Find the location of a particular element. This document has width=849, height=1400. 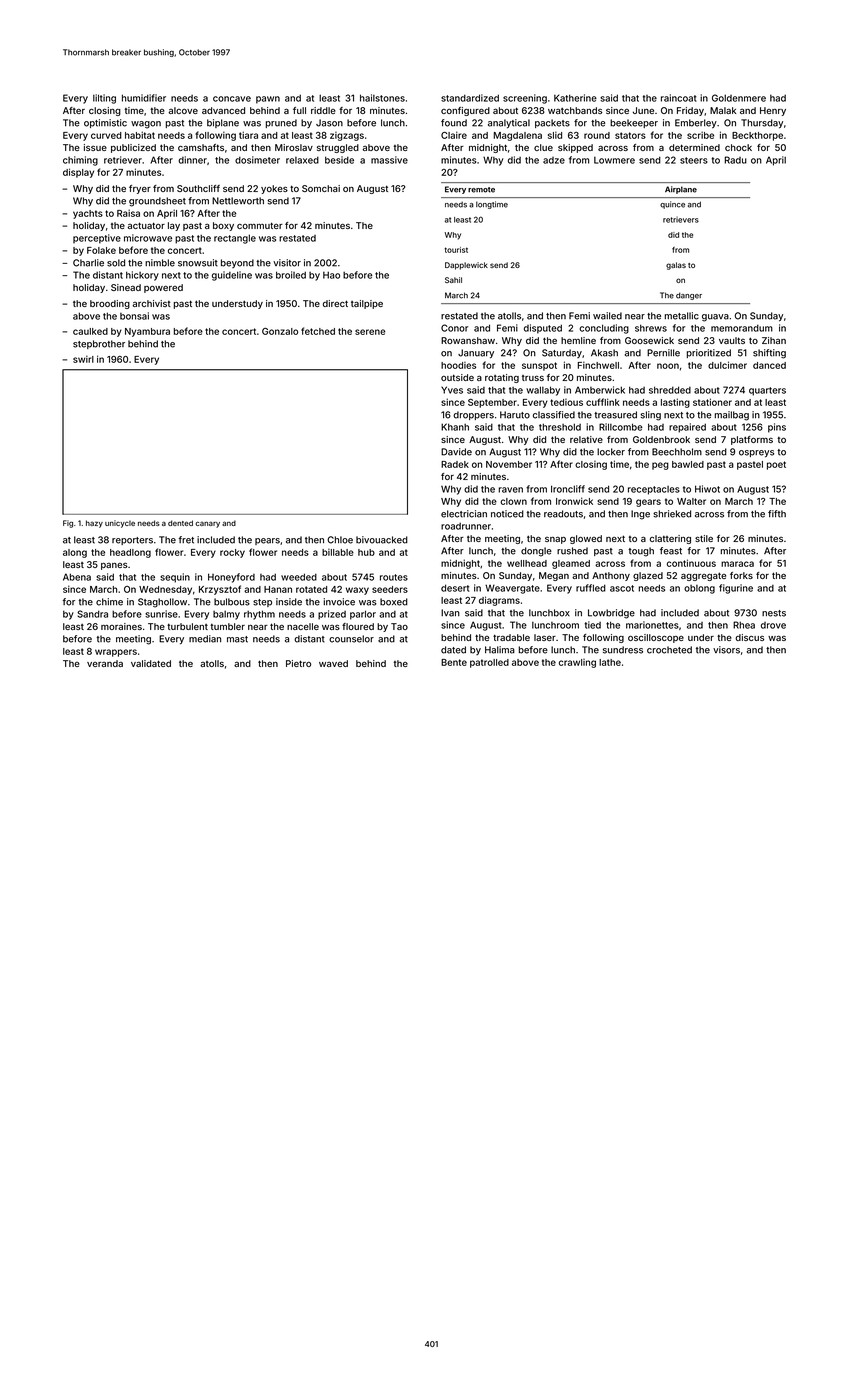

diagrams is located at coordinates (499, 601).
